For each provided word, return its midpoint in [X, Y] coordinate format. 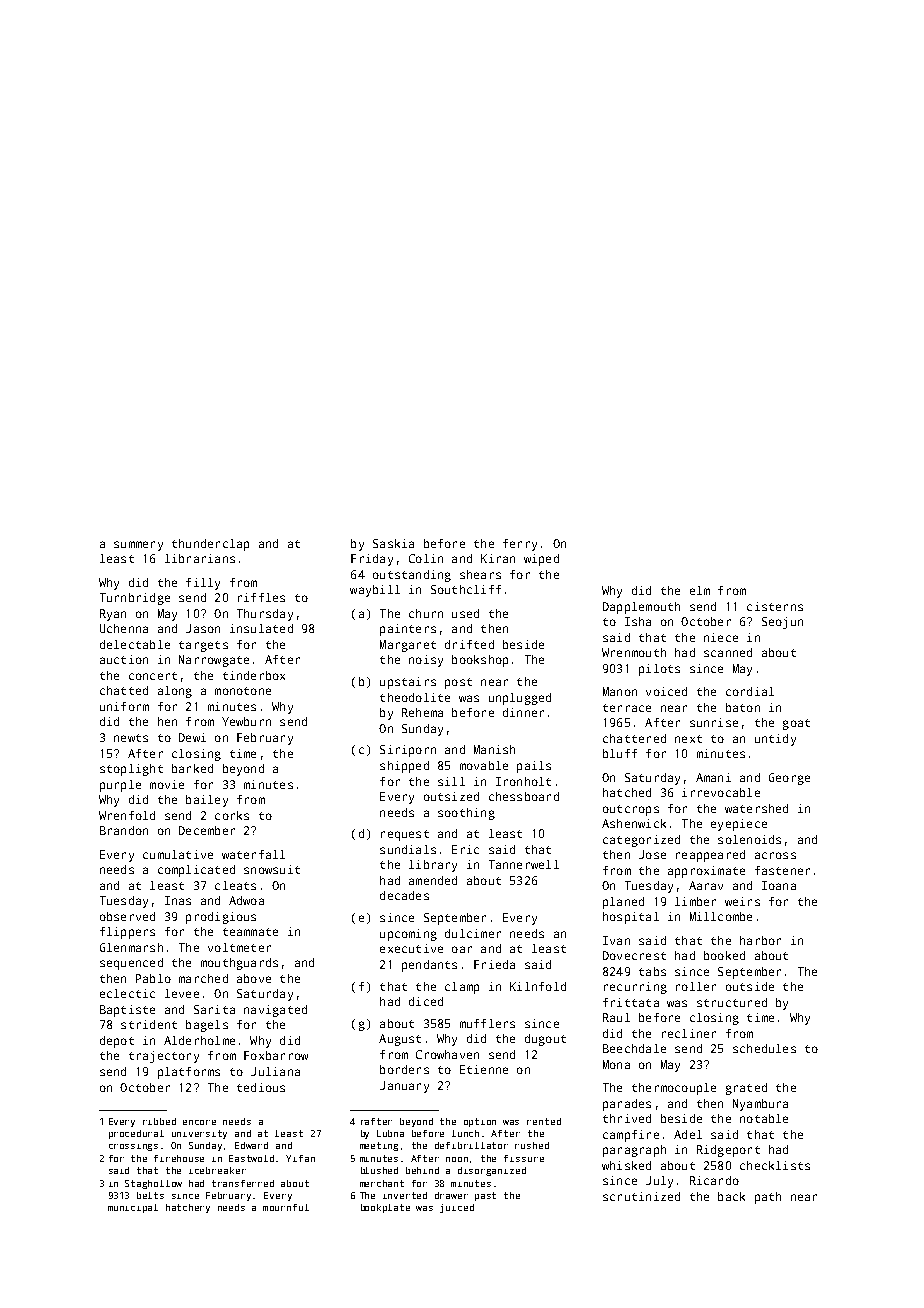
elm [700, 590]
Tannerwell [524, 864]
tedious [261, 1087]
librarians [200, 558]
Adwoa [246, 900]
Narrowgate [214, 661]
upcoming [408, 935]
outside [750, 986]
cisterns [775, 606]
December [207, 830]
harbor [760, 940]
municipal [133, 1208]
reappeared [710, 856]
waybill [375, 591]
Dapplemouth [641, 608]
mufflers [487, 1023]
